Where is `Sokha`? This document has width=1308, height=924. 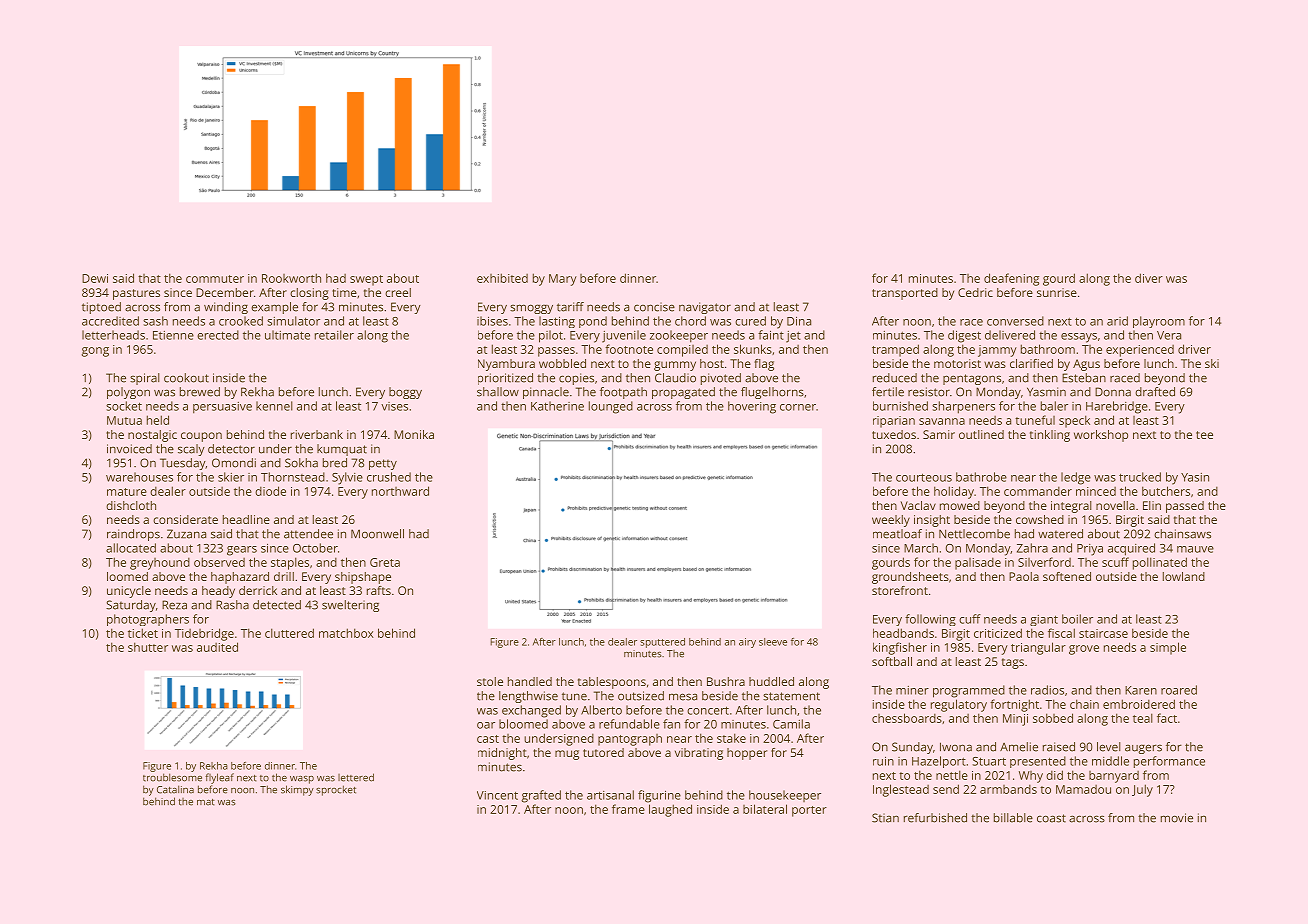 Sokha is located at coordinates (301, 463).
